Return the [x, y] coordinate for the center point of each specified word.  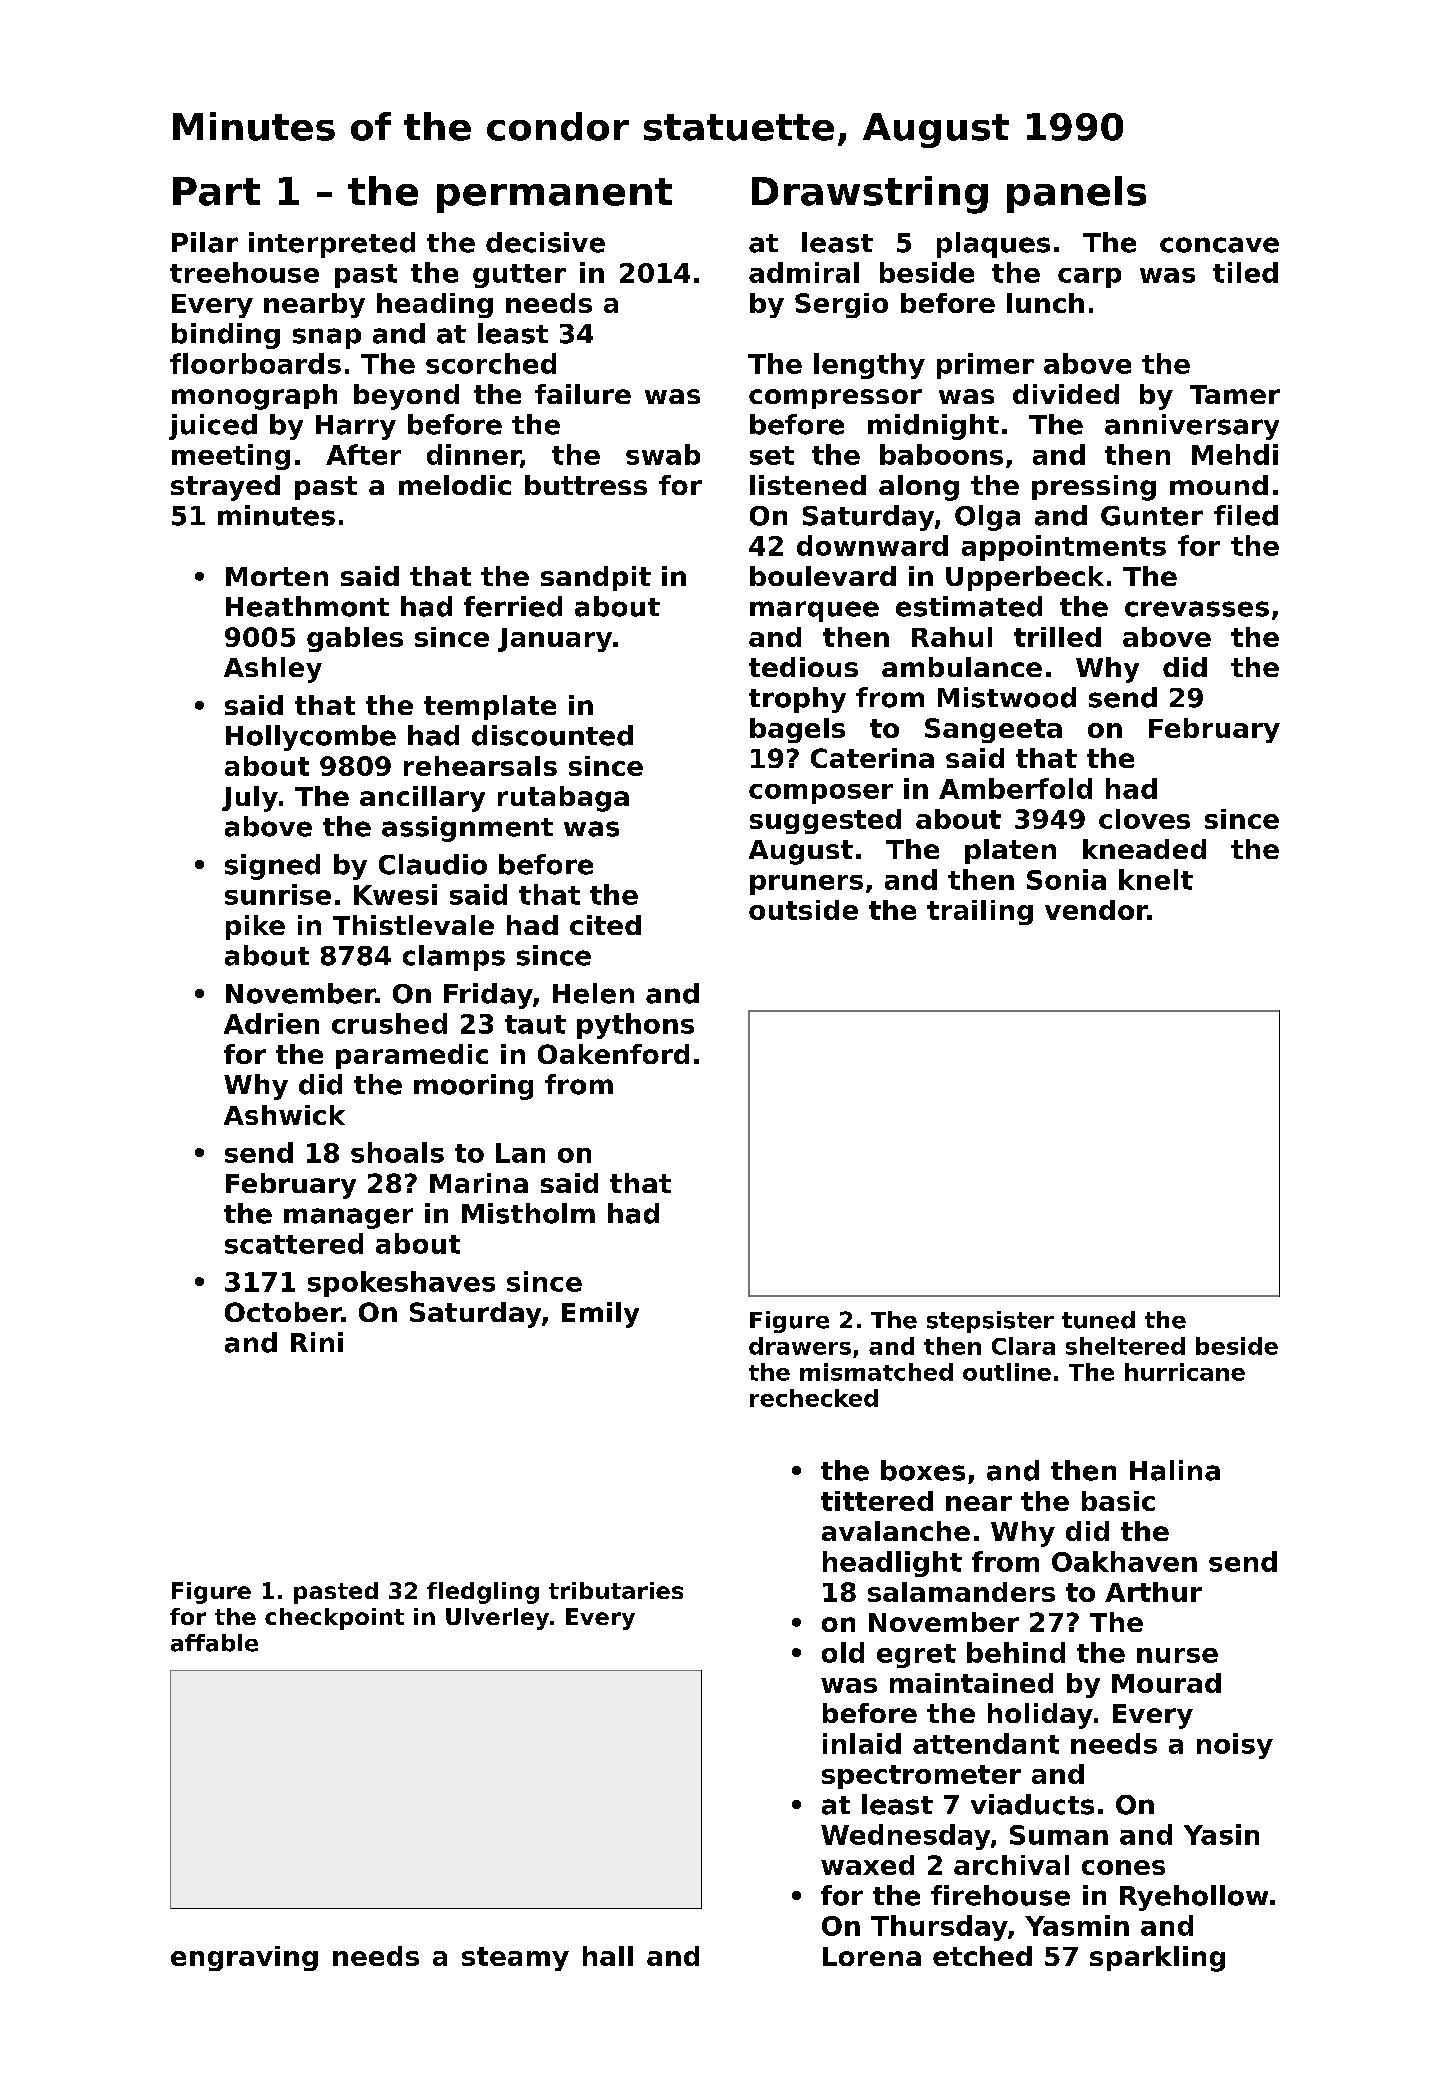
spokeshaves [401, 1284]
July [250, 799]
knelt [1156, 879]
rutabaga [563, 799]
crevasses [1197, 609]
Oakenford [613, 1054]
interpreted [332, 245]
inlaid [862, 1743]
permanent [554, 195]
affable [214, 1643]
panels [1076, 194]
